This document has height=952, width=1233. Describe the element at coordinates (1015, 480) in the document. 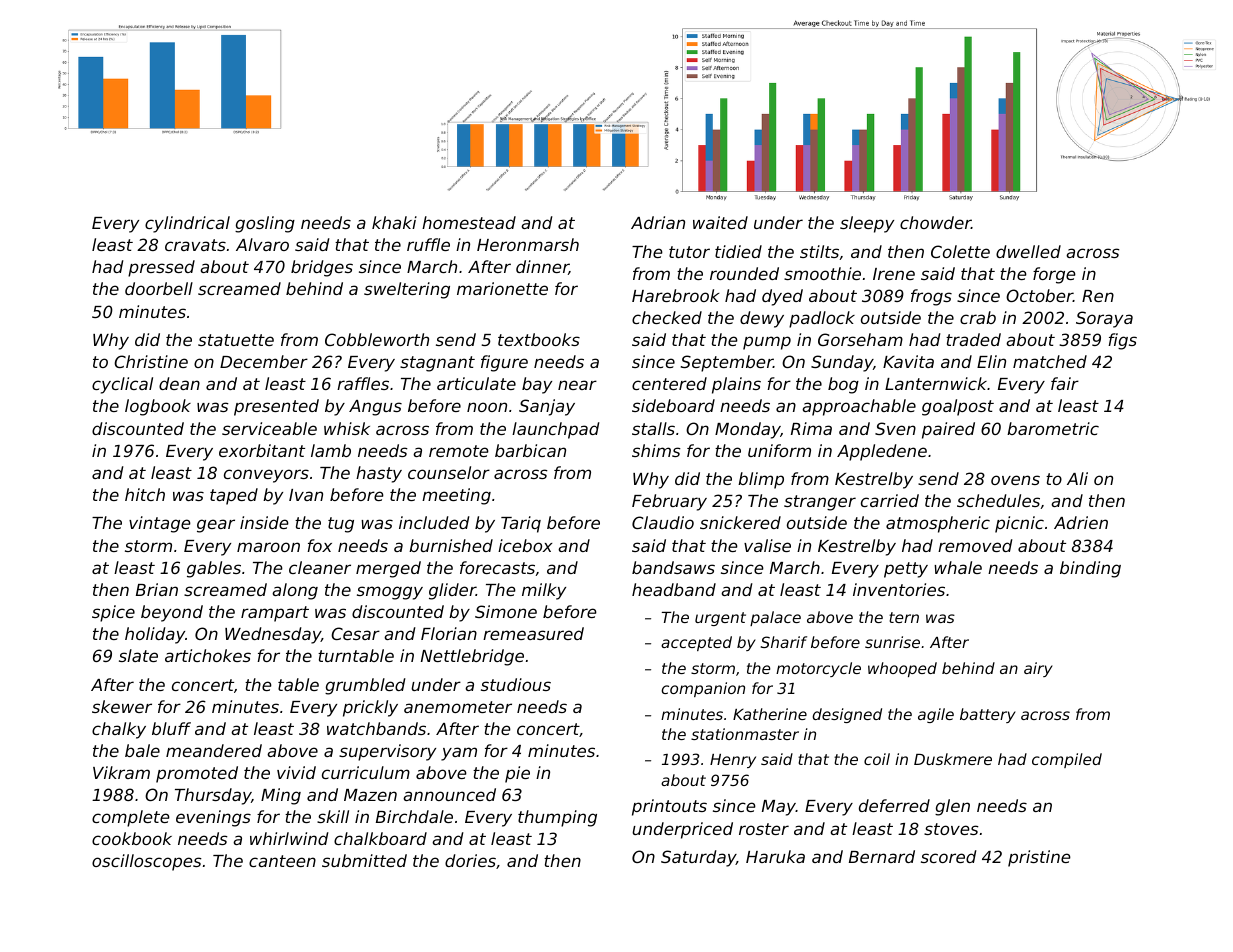

I see `ovens` at that location.
